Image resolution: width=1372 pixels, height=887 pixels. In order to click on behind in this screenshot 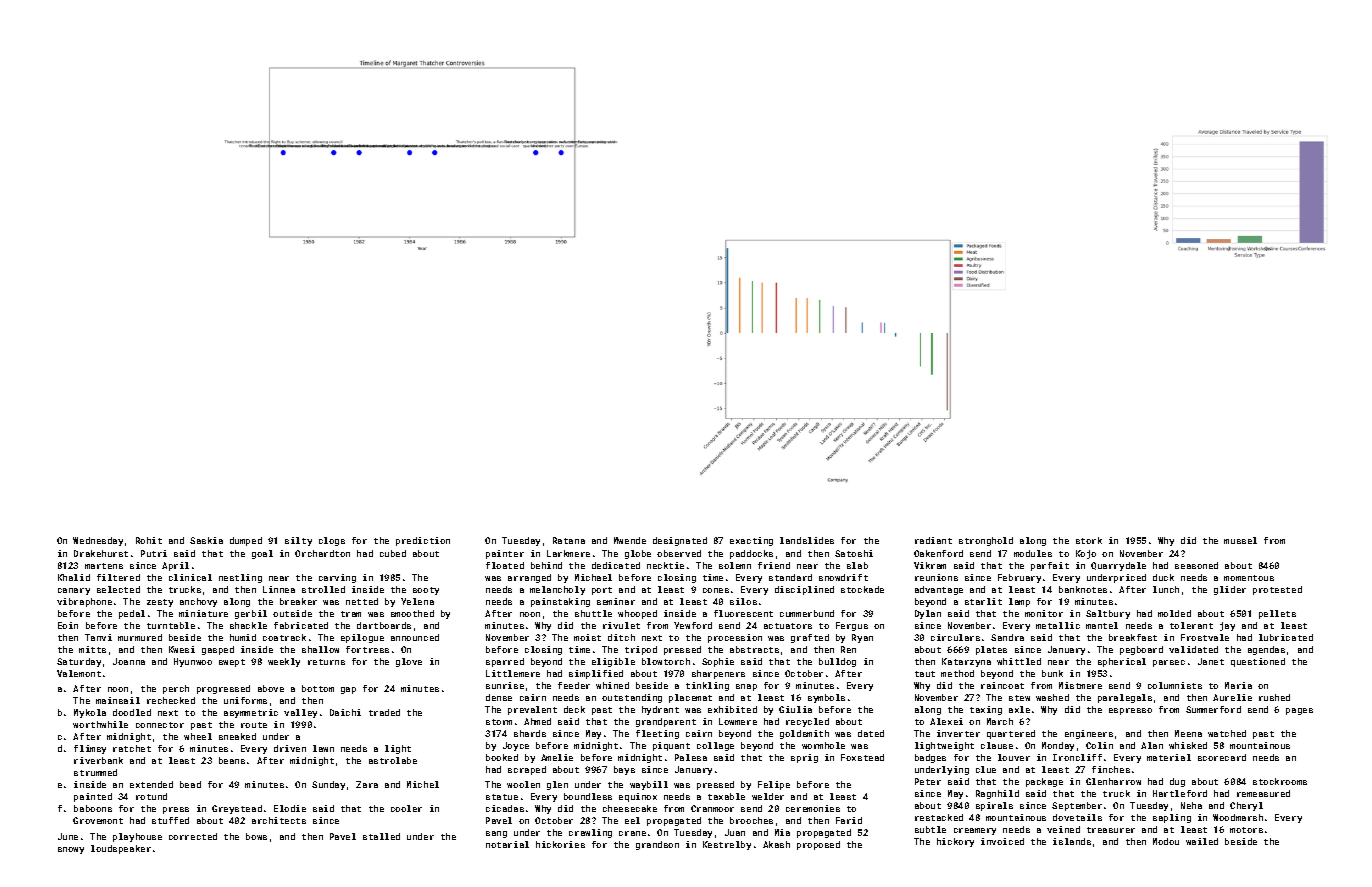, I will do `click(546, 565)`.
